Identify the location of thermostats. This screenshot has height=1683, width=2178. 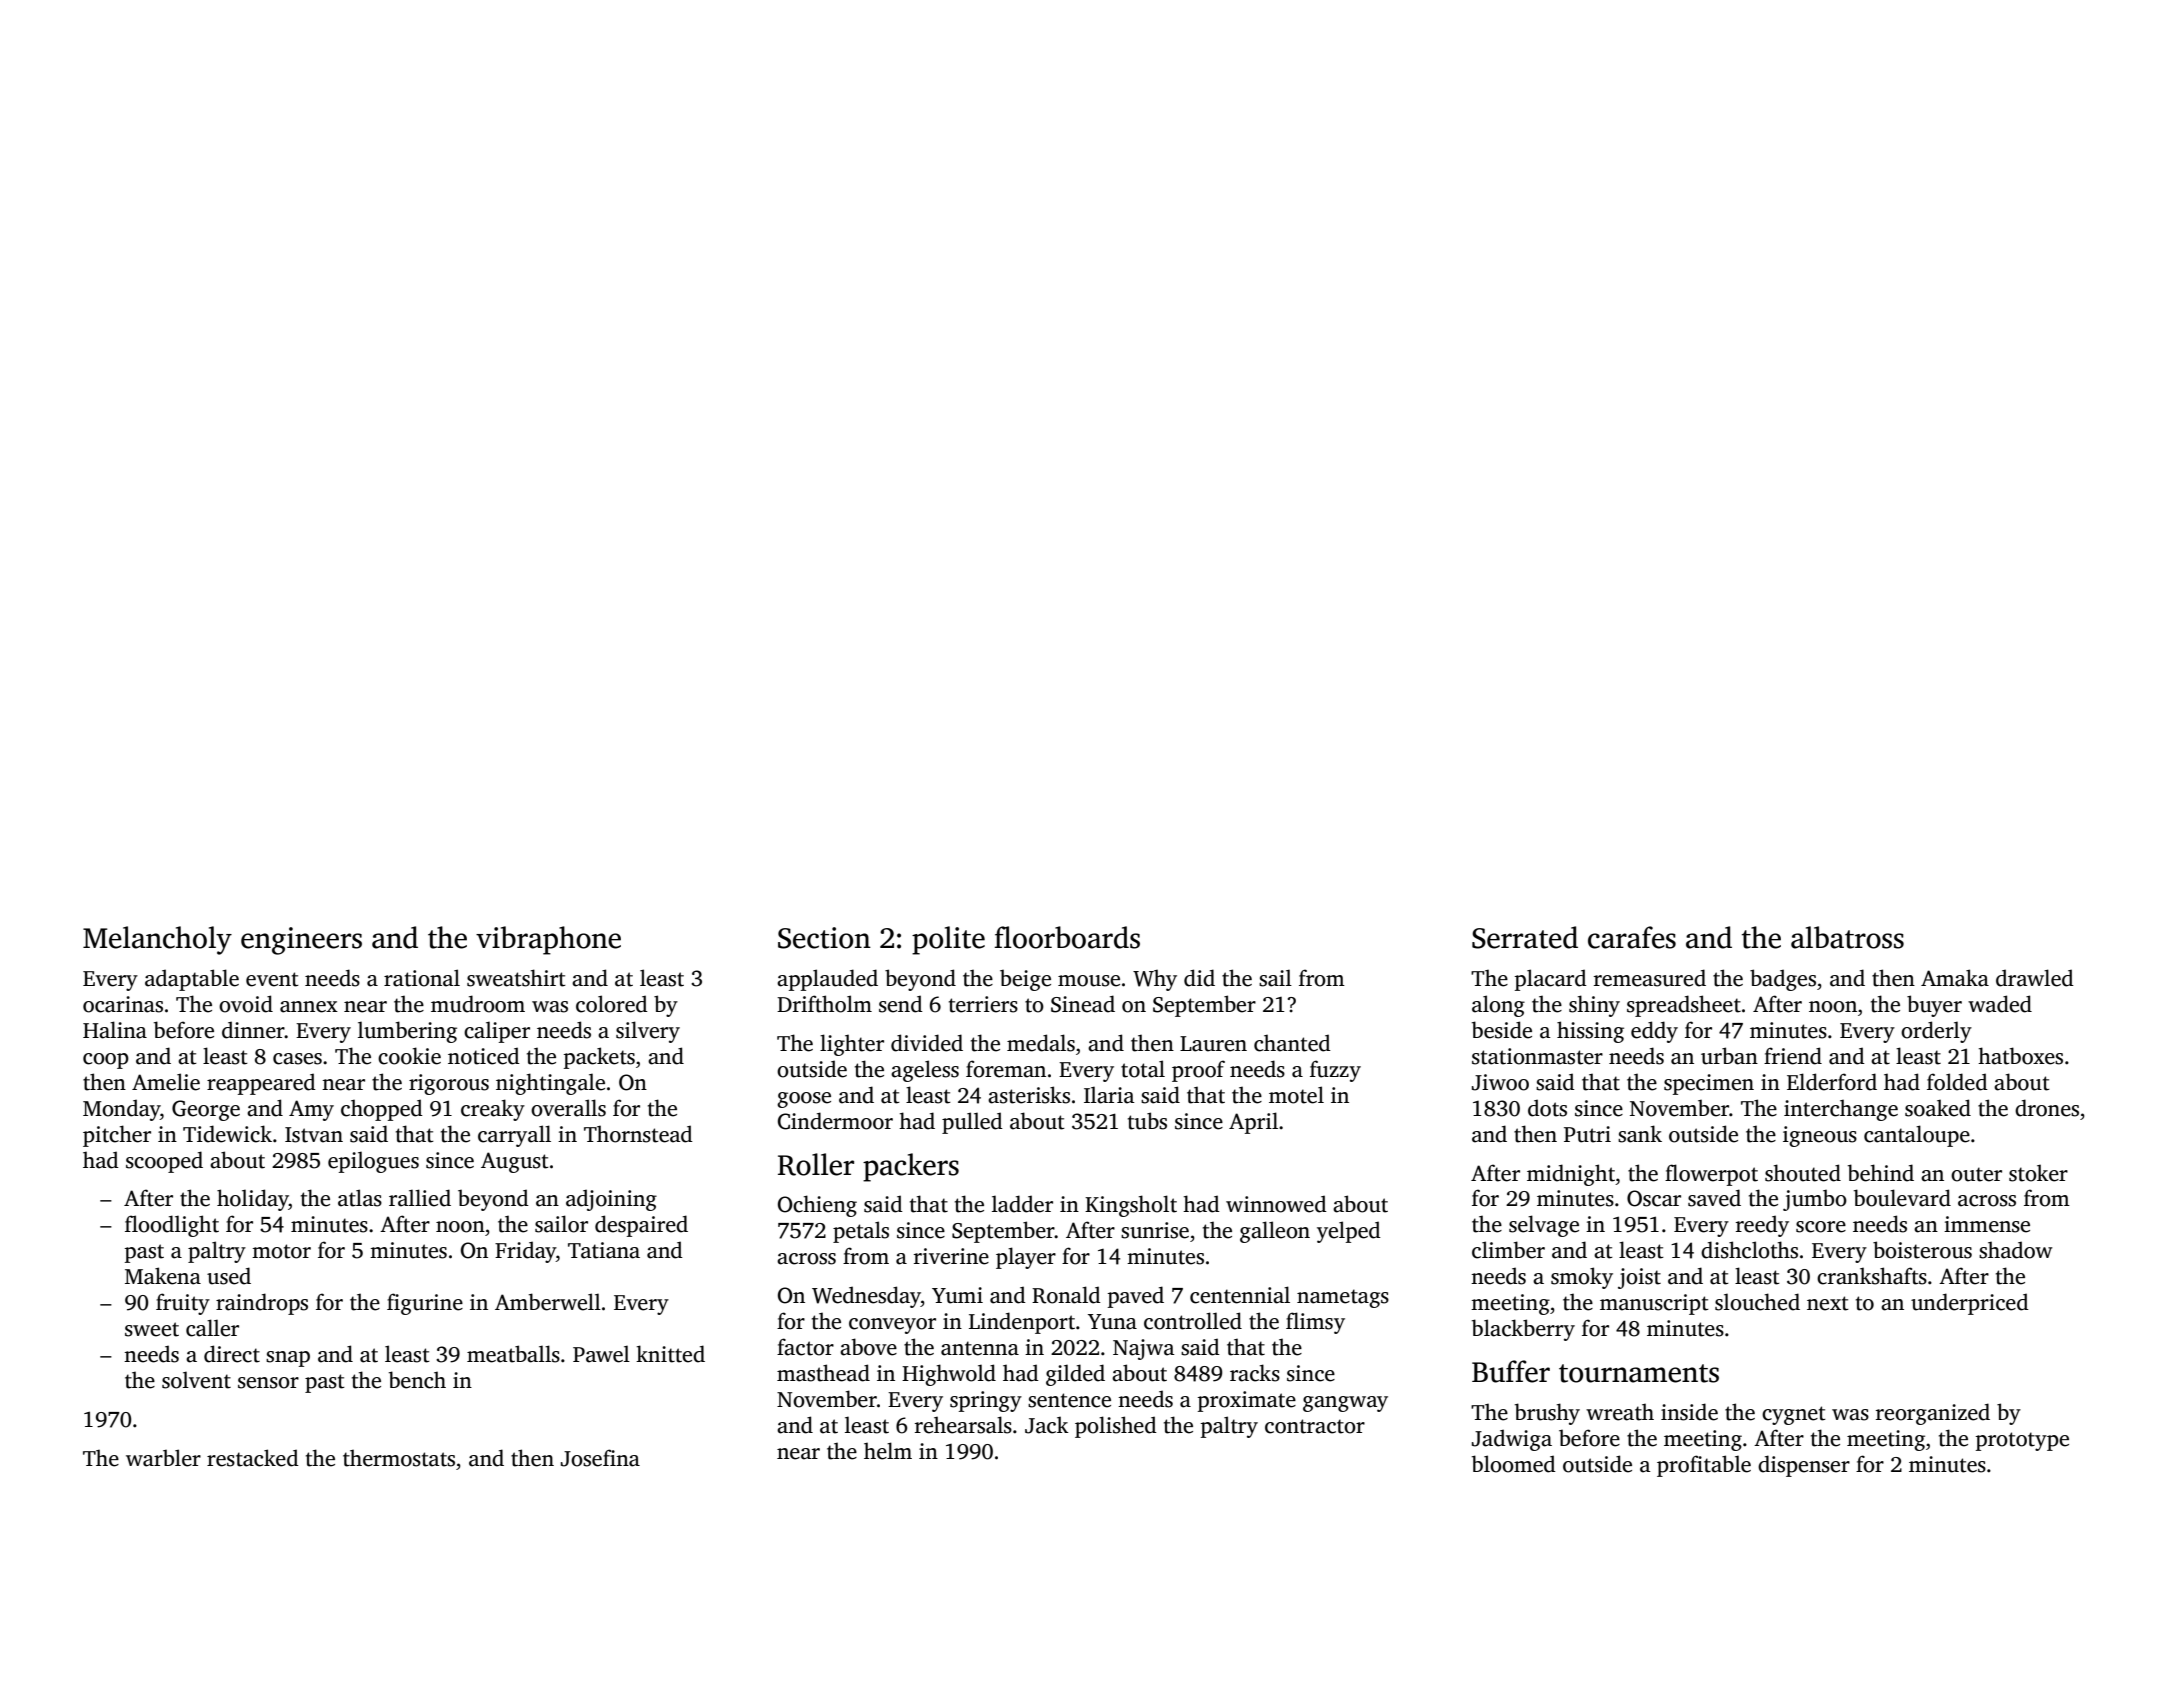
(399, 1458).
